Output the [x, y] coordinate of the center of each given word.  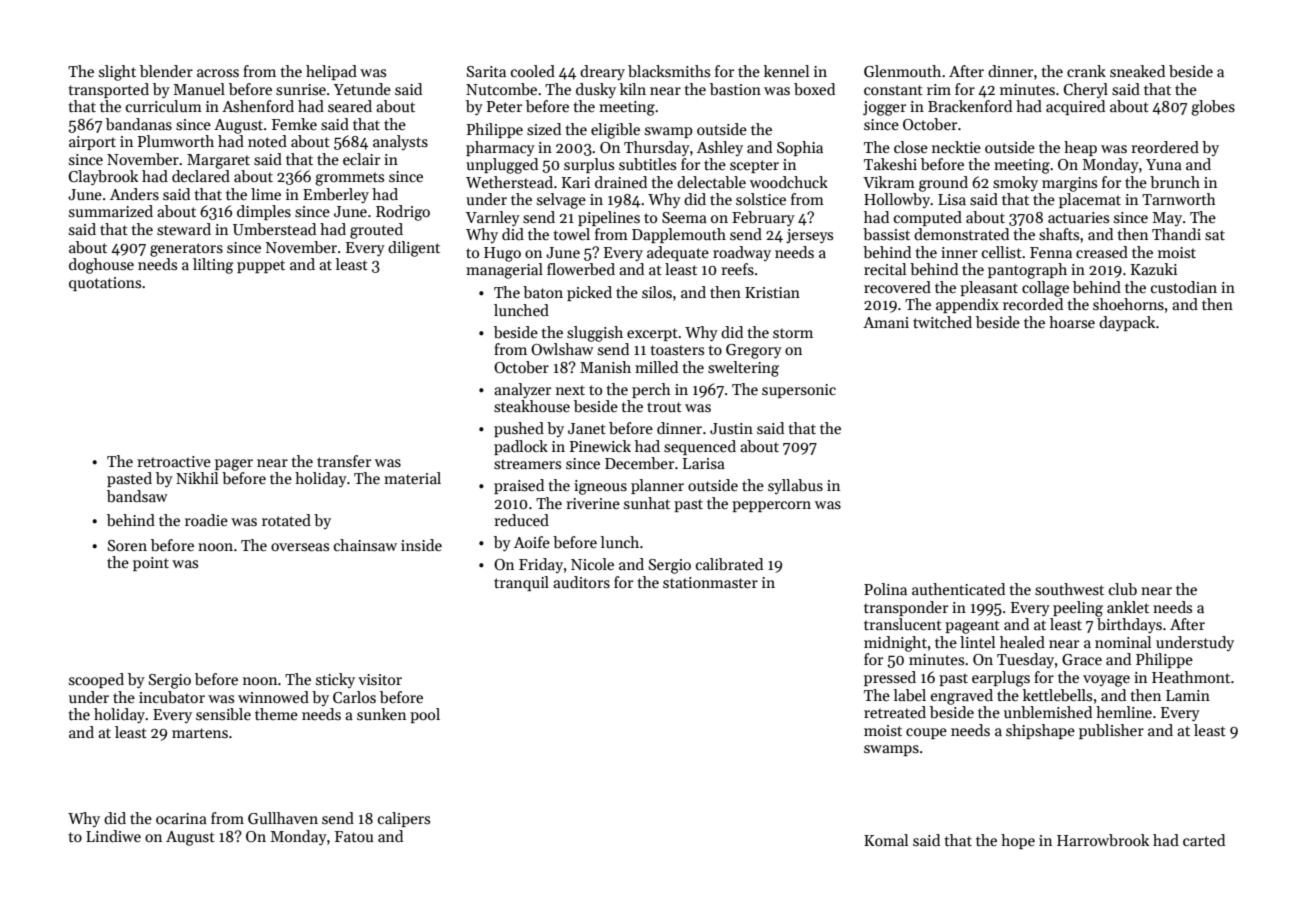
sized [544, 129]
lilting [213, 266]
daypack [1127, 323]
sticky [335, 680]
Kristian [772, 292]
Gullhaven [283, 818]
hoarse [1072, 322]
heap [1080, 148]
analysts [400, 142]
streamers [527, 464]
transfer [344, 461]
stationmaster [710, 582]
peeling [1078, 609]
